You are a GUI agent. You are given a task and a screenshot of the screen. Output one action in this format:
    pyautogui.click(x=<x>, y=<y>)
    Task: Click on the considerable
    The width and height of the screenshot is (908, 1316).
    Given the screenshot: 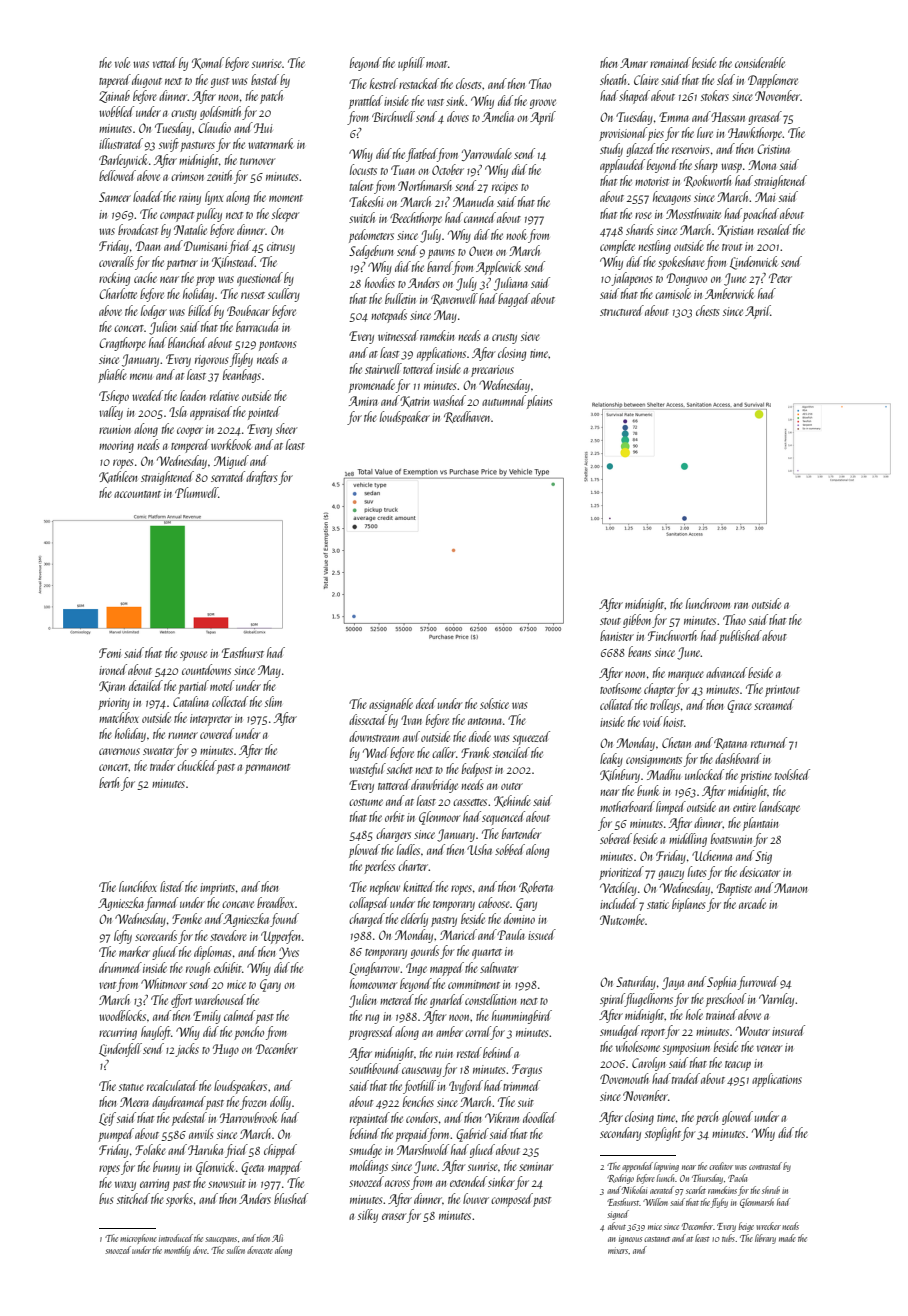 What is the action you would take?
    pyautogui.click(x=760, y=62)
